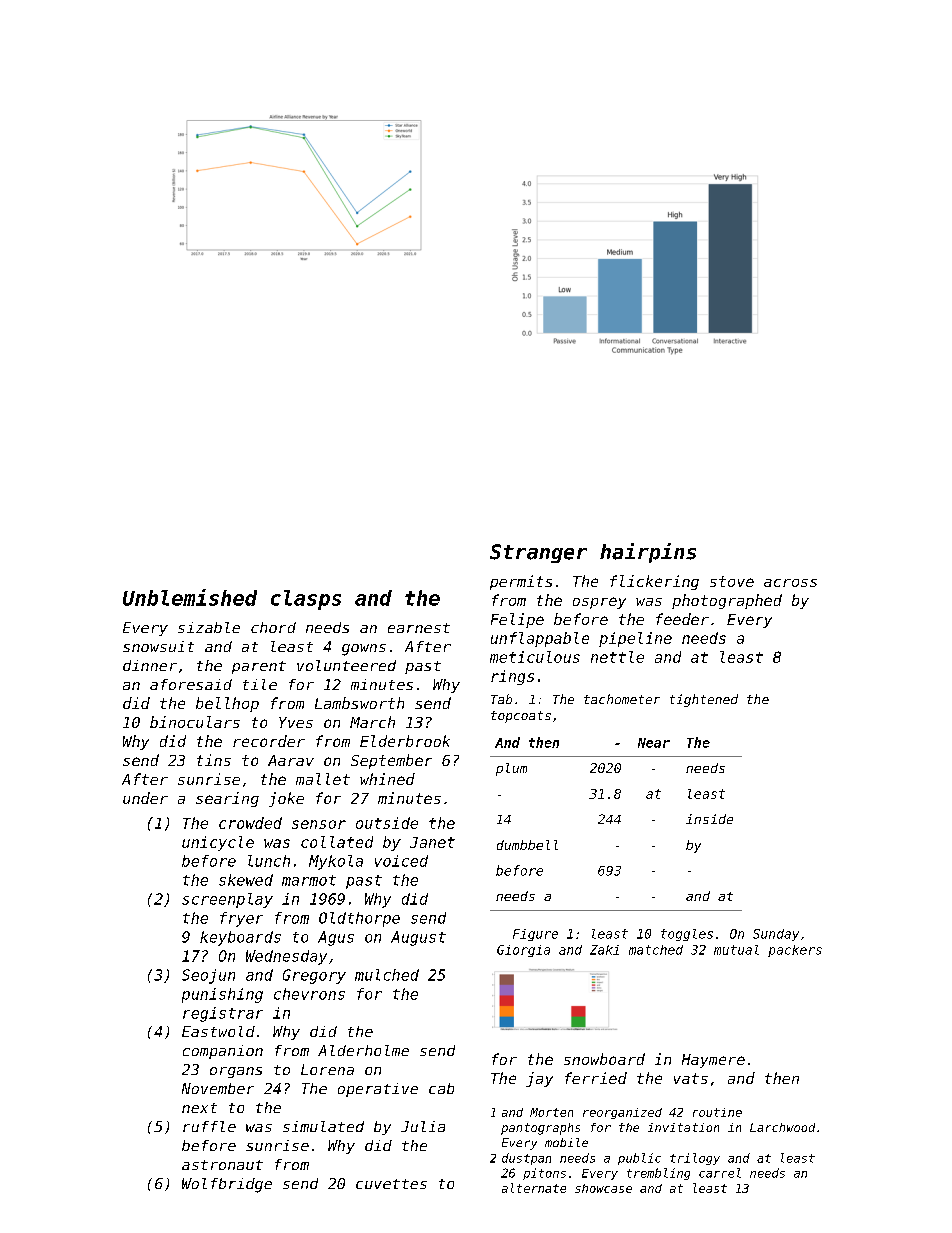 This screenshot has height=1233, width=952. What do you see at coordinates (195, 722) in the screenshot?
I see `binoculars` at bounding box center [195, 722].
